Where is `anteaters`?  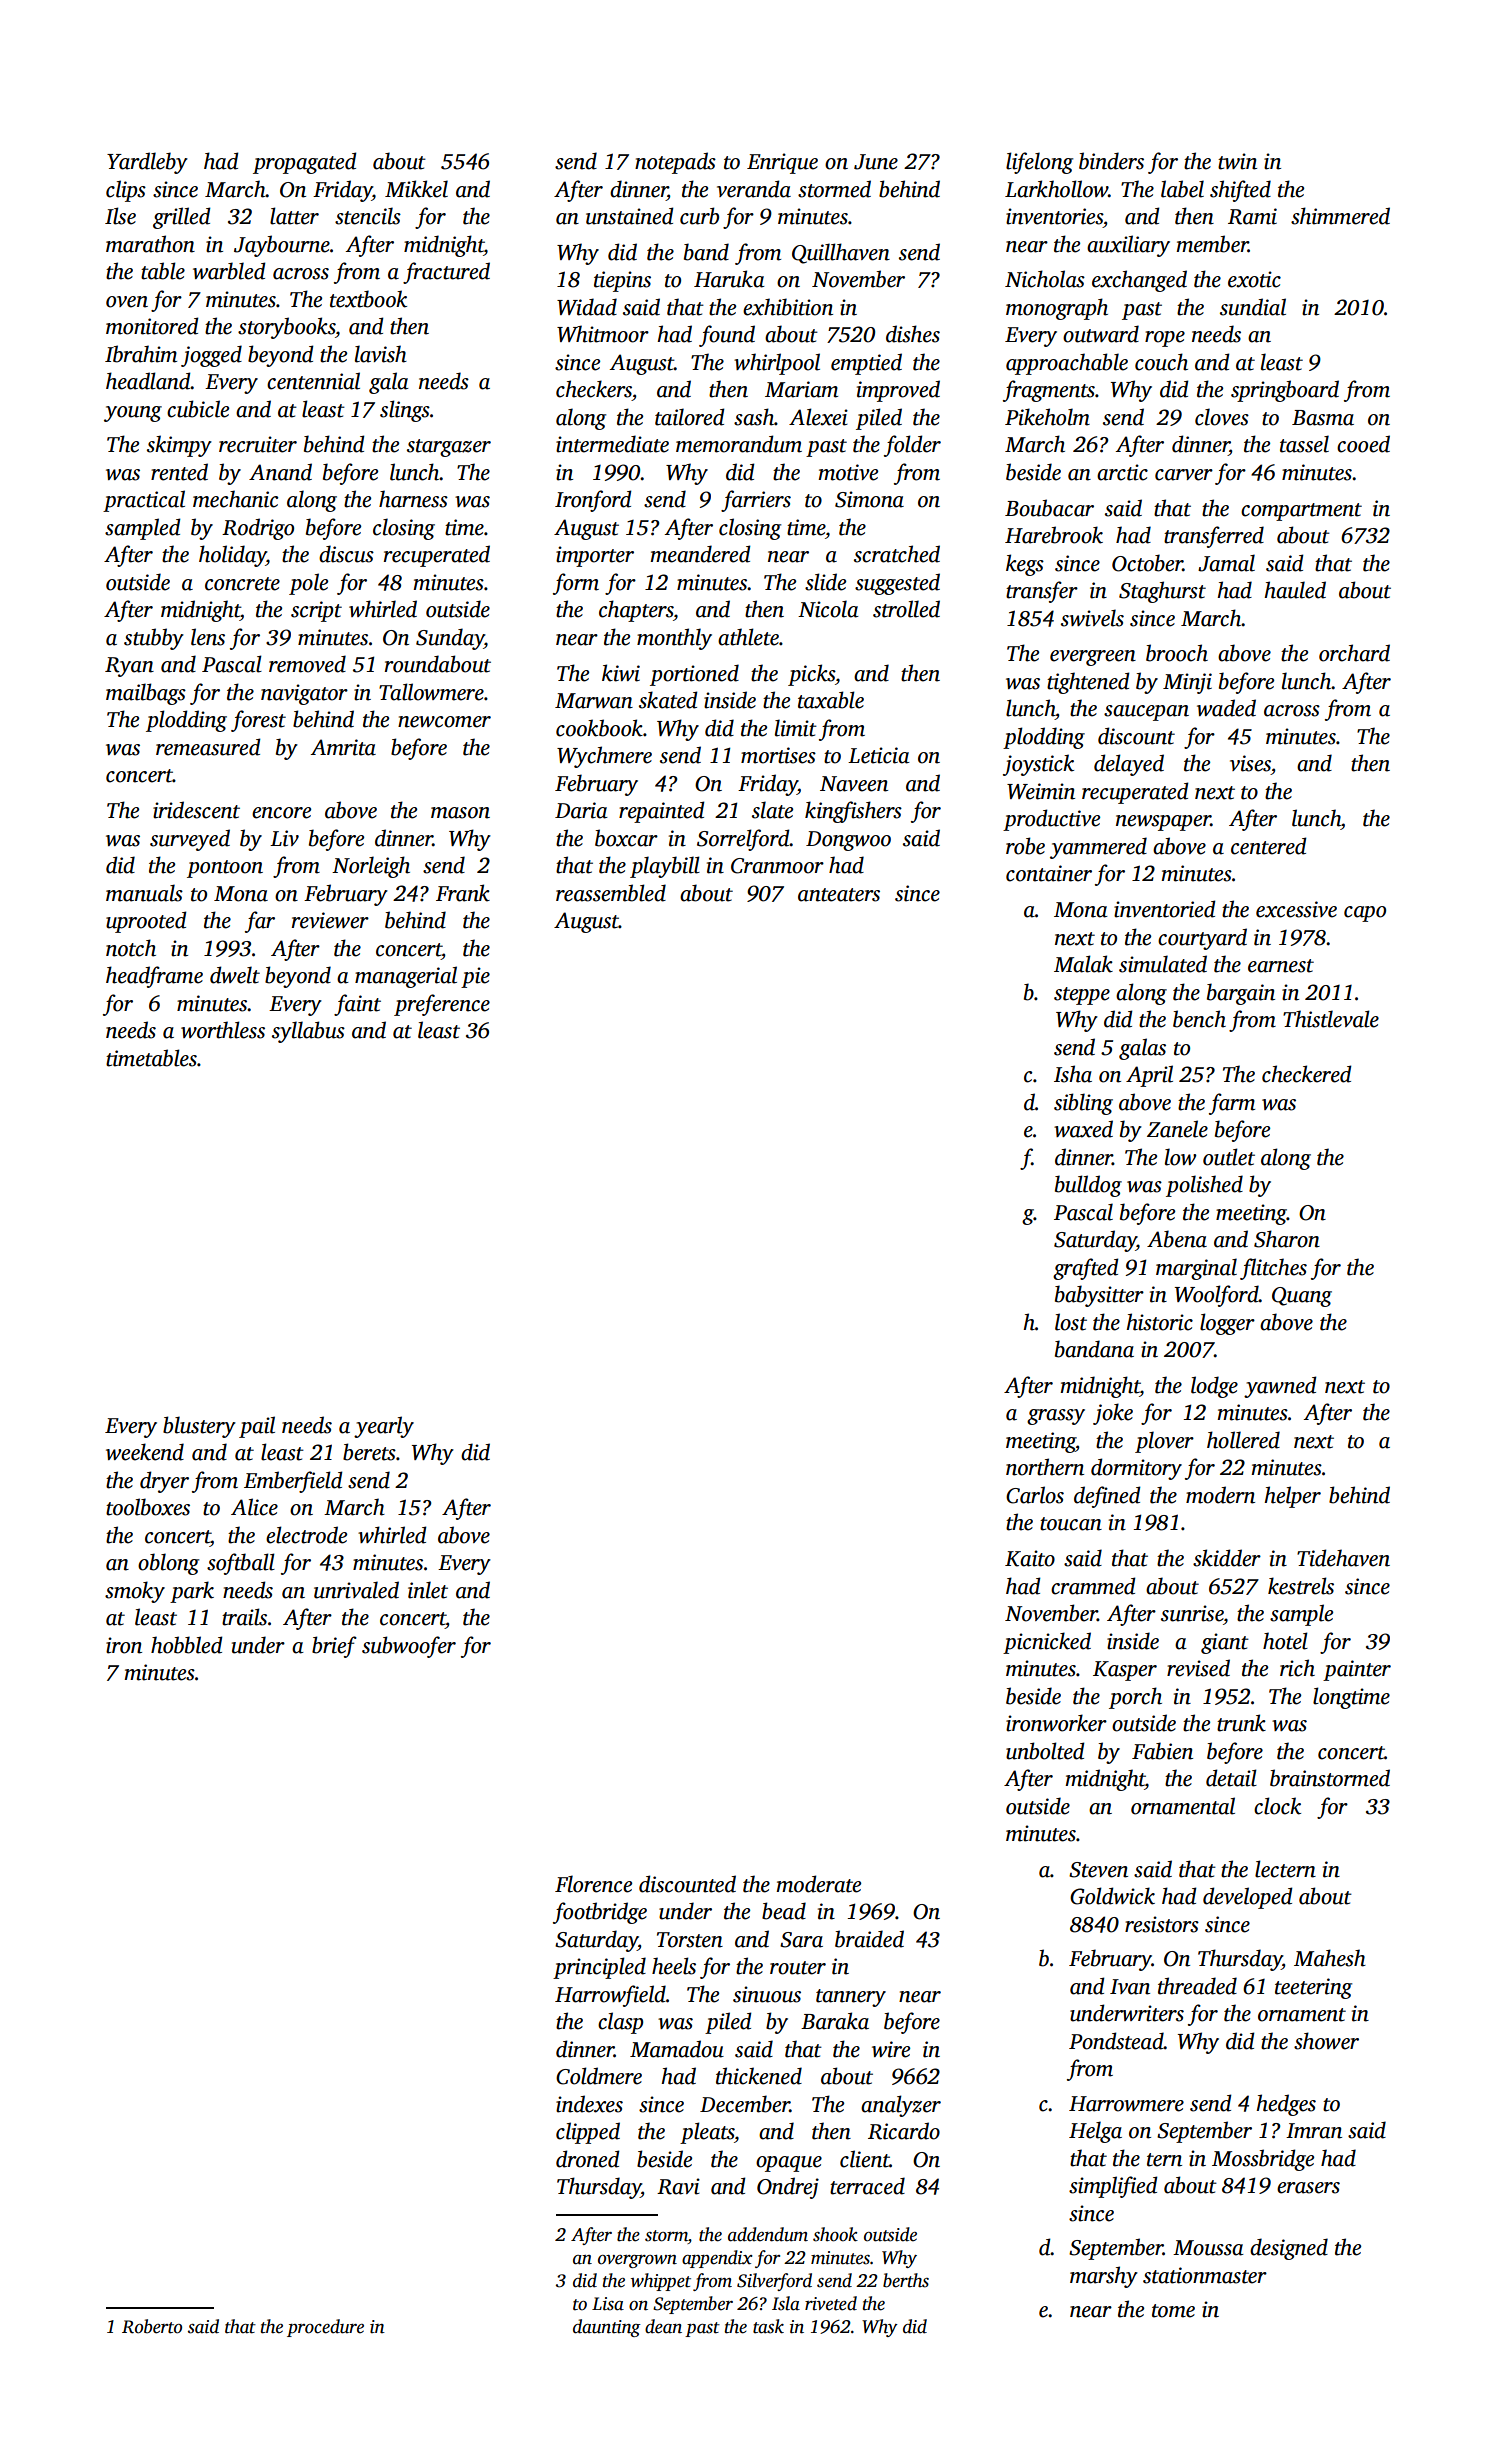
anteaters is located at coordinates (839, 895).
